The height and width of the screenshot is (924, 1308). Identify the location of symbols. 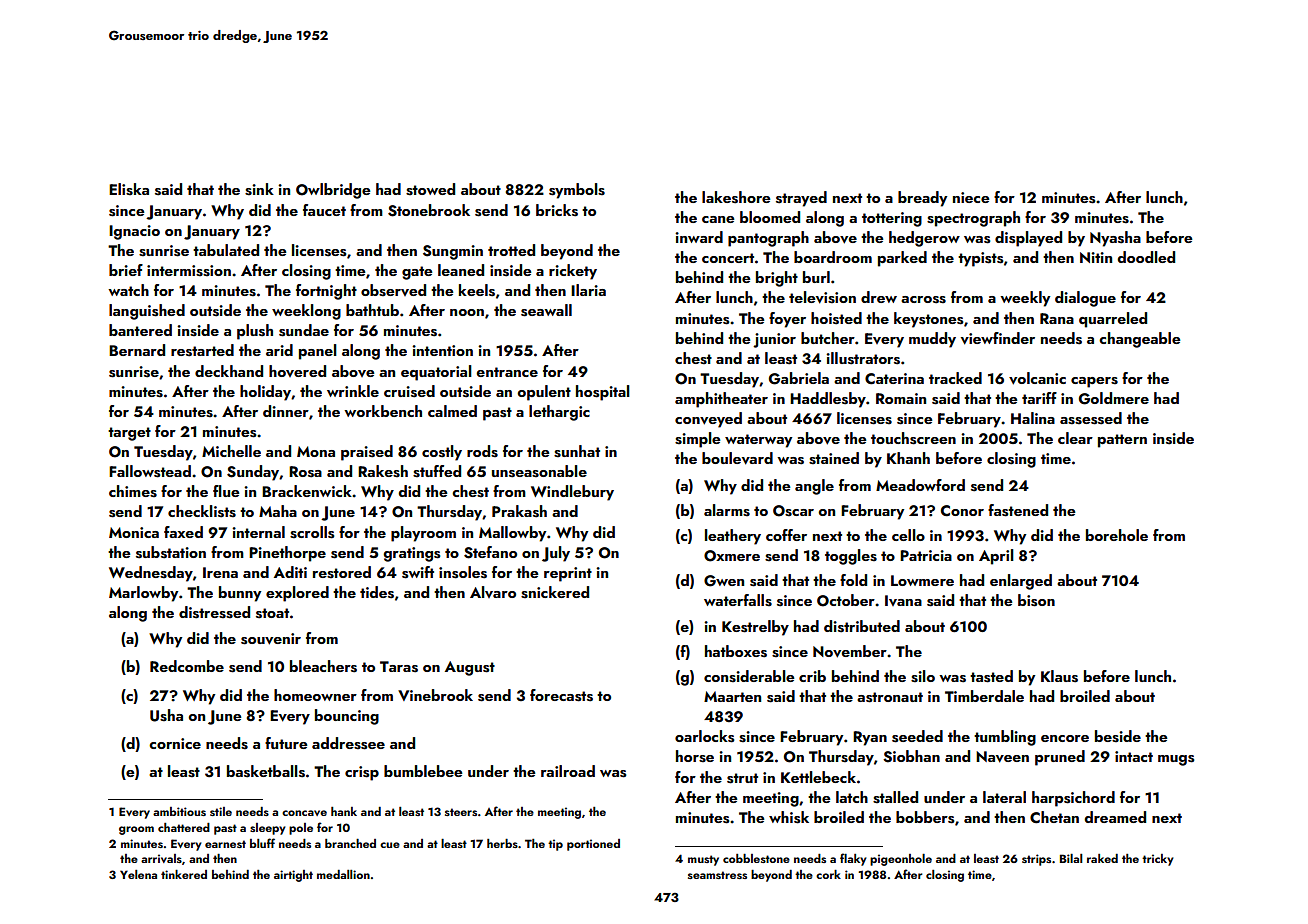
(577, 191).
